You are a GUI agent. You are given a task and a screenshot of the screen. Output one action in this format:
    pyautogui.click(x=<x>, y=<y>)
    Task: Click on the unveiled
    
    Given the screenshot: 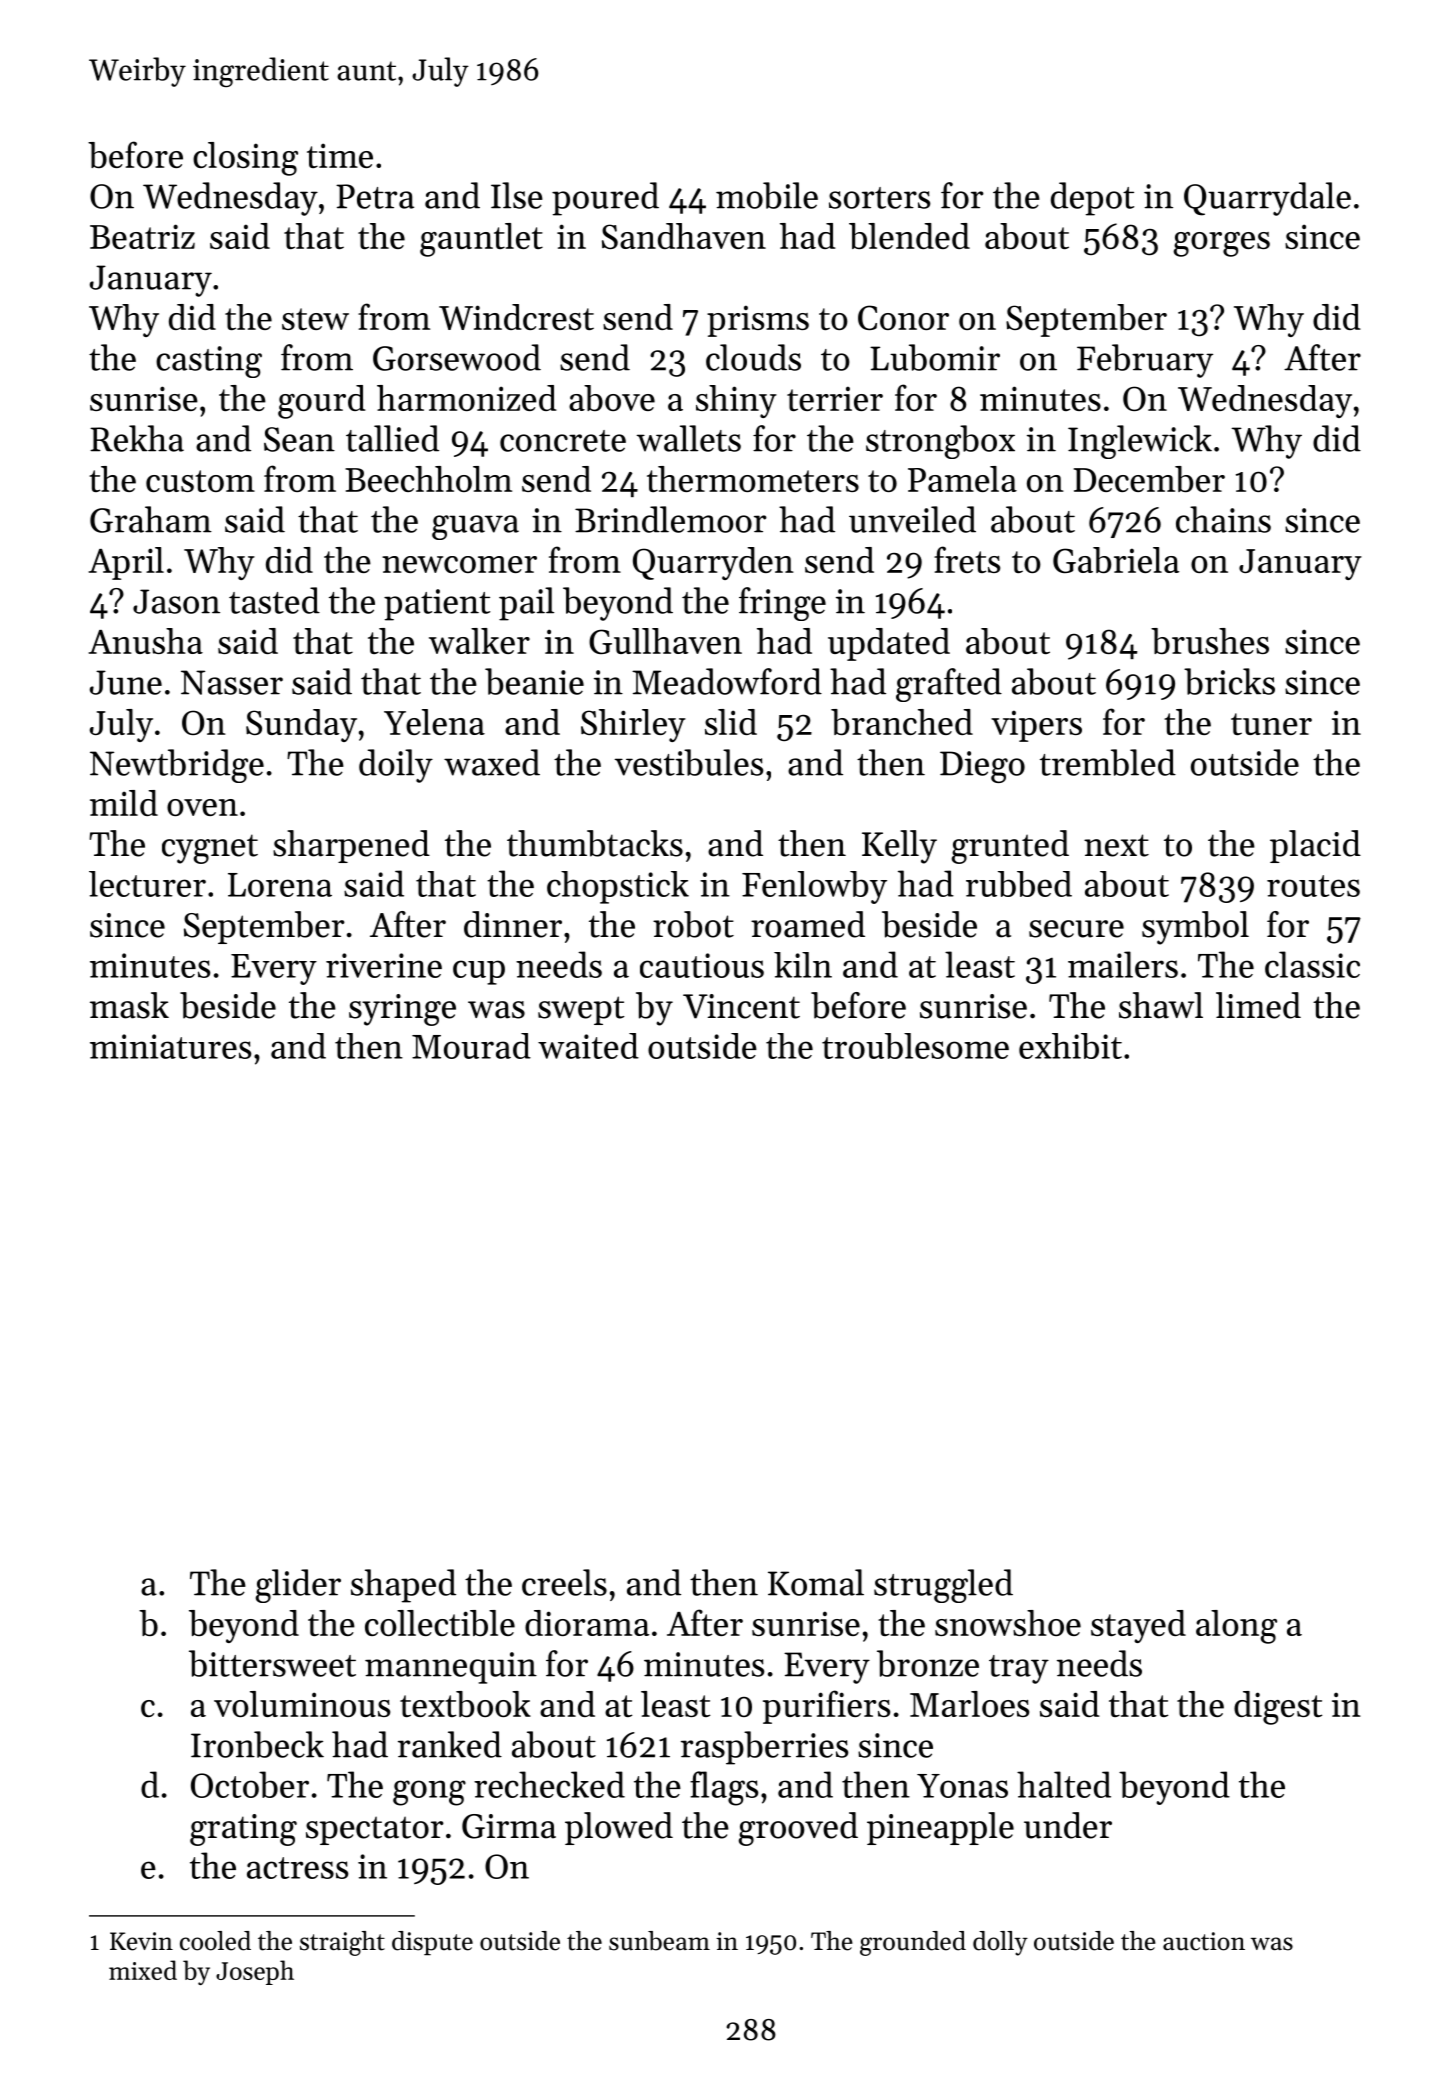 What is the action you would take?
    pyautogui.click(x=912, y=519)
